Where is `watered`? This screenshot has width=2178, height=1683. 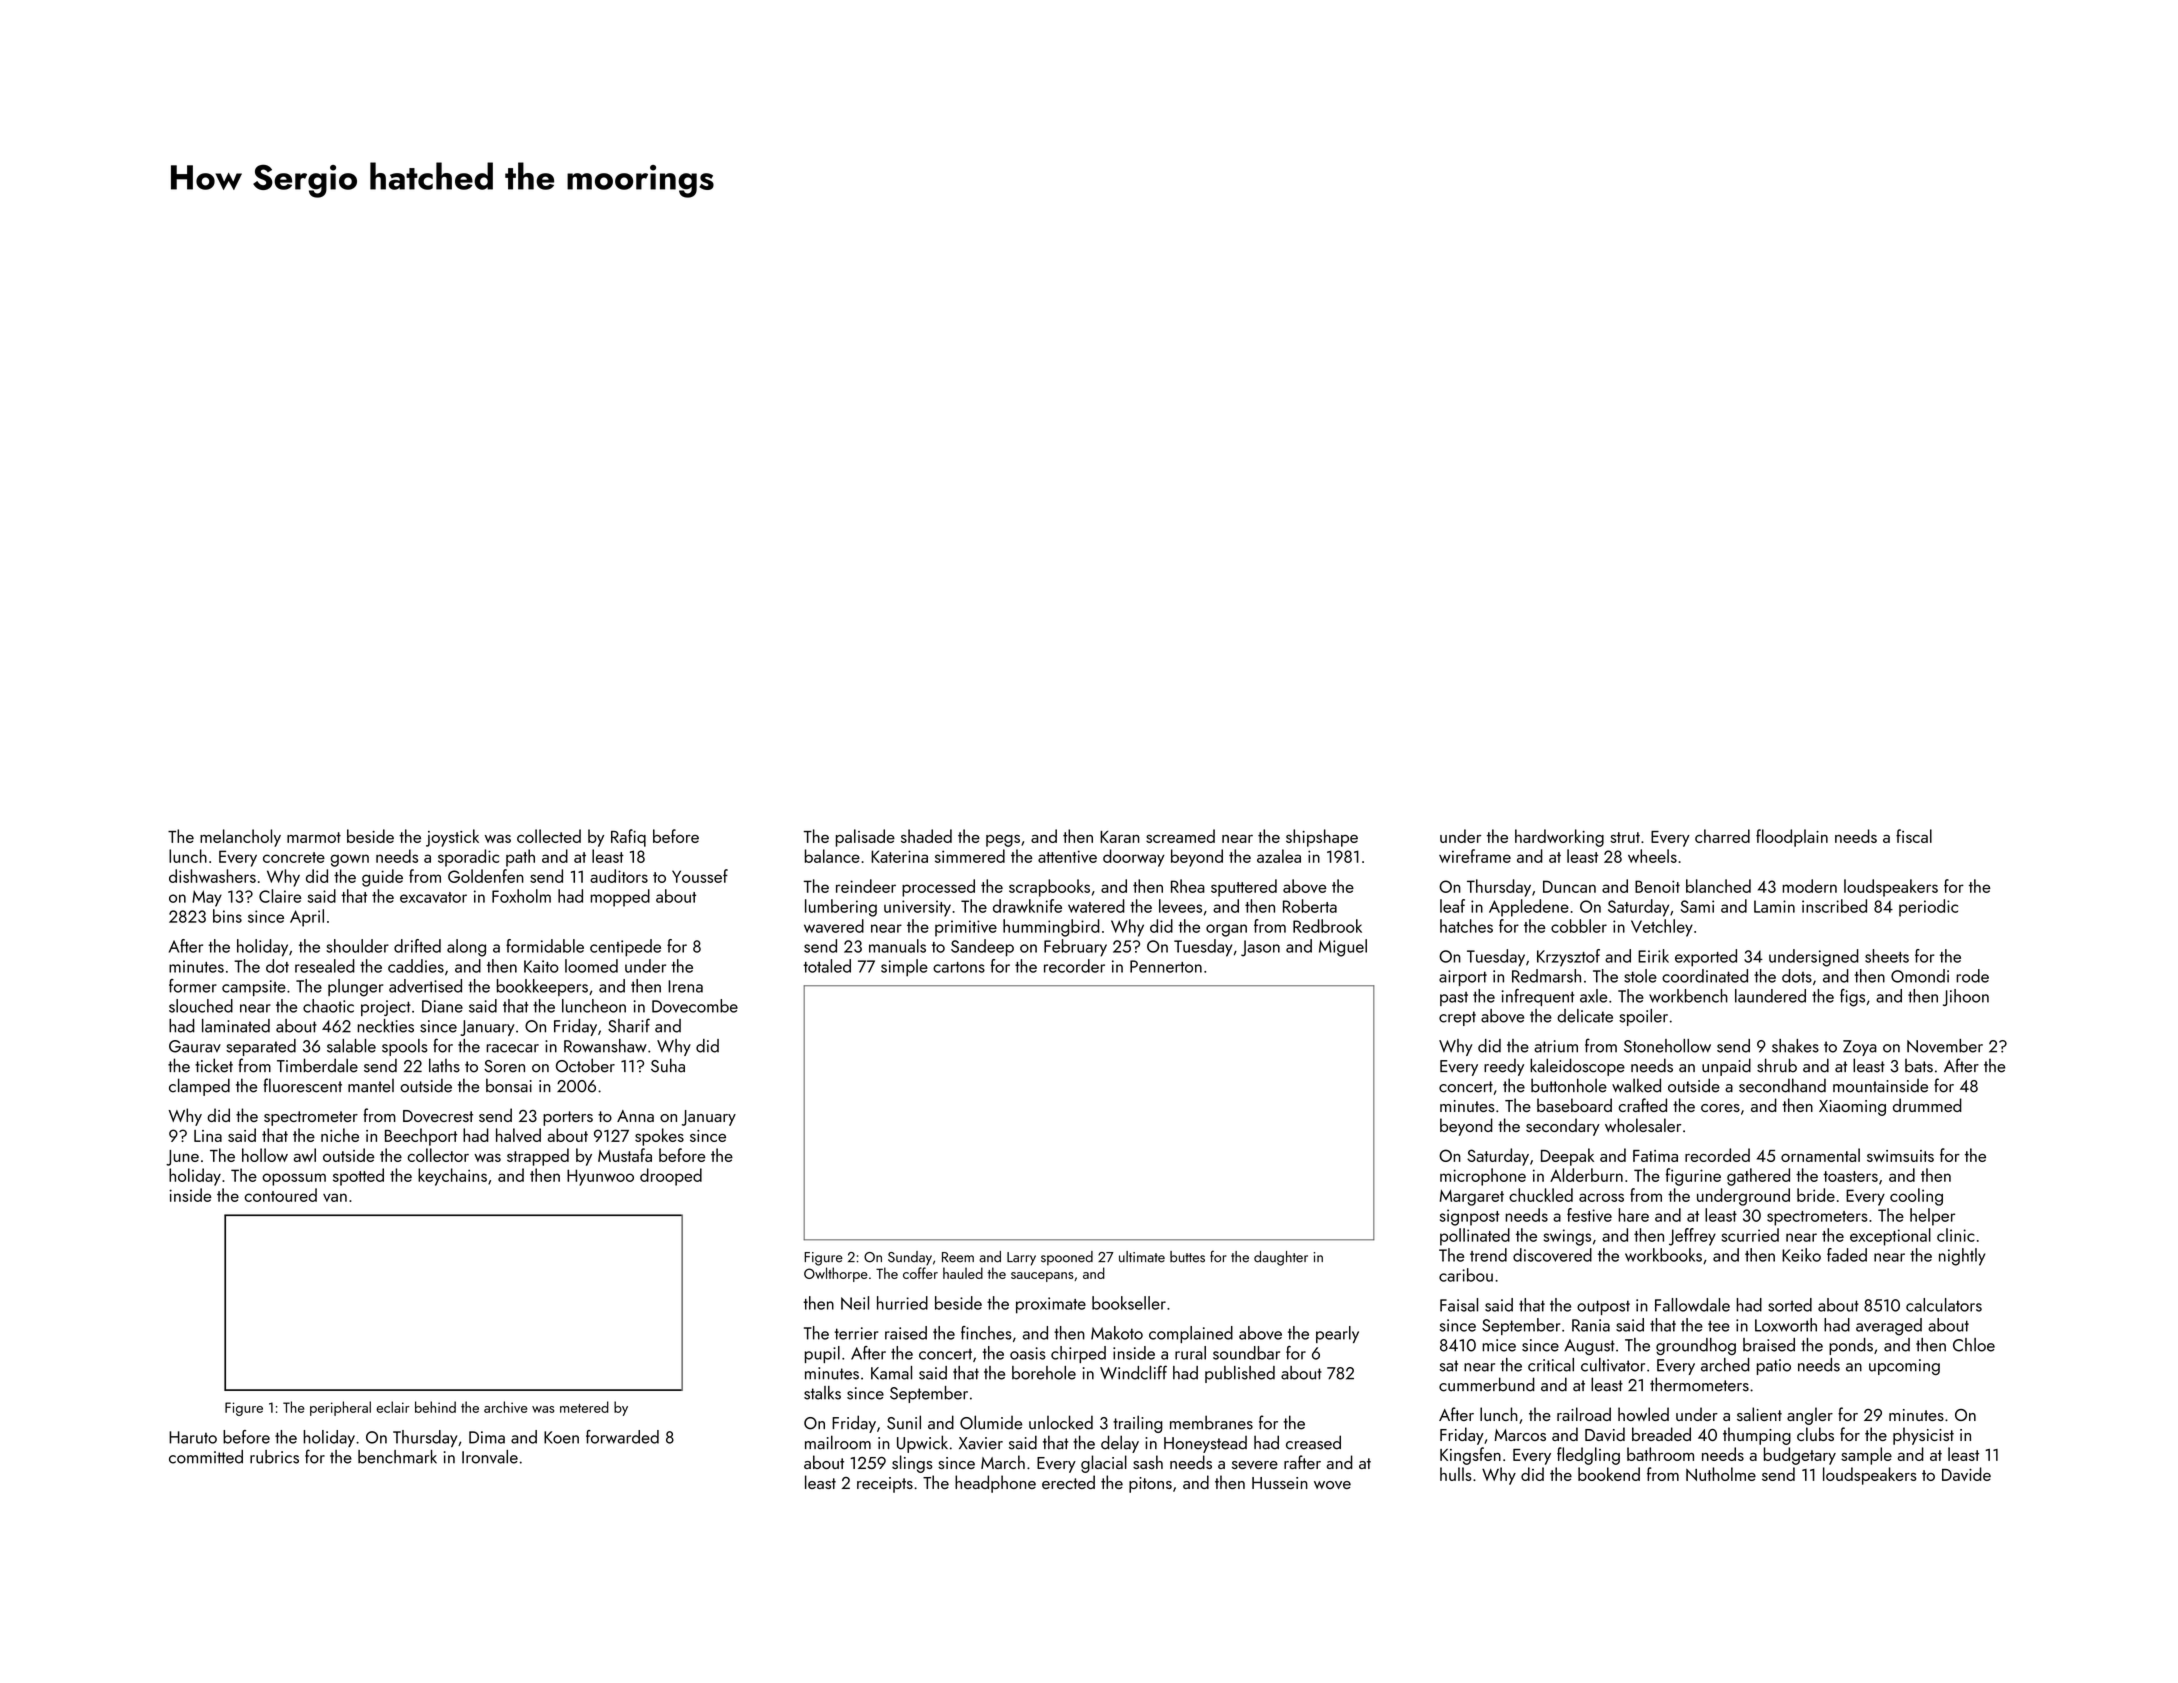 watered is located at coordinates (1096, 906).
